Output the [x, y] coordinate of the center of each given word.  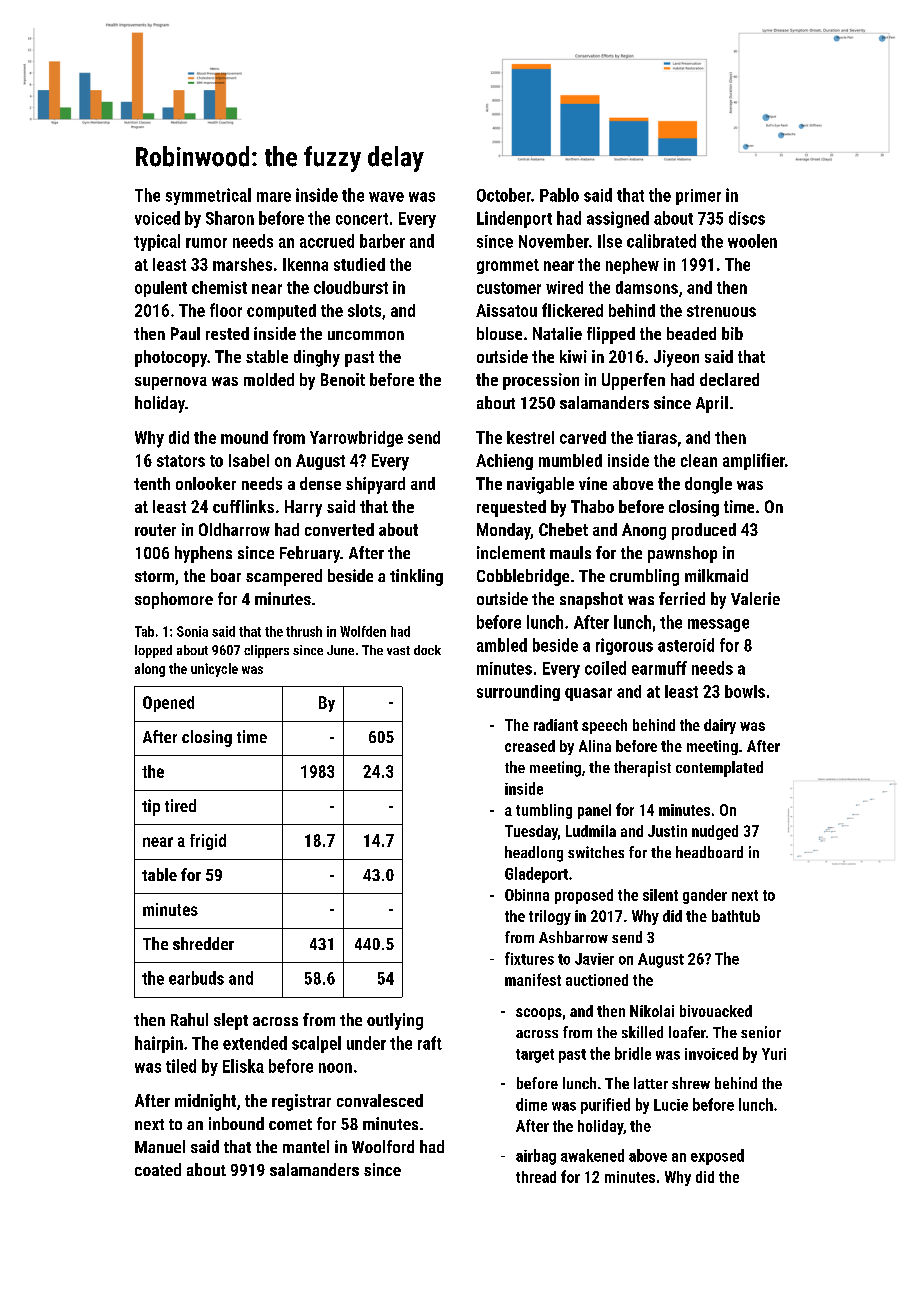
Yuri [774, 1054]
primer [698, 197]
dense [320, 483]
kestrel [530, 437]
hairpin [159, 1044]
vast [398, 650]
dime [531, 1104]
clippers [266, 651]
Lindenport [514, 219]
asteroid [686, 645]
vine [593, 483]
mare [274, 197]
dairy [720, 726]
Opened [168, 704]
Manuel [160, 1146]
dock [427, 650]
